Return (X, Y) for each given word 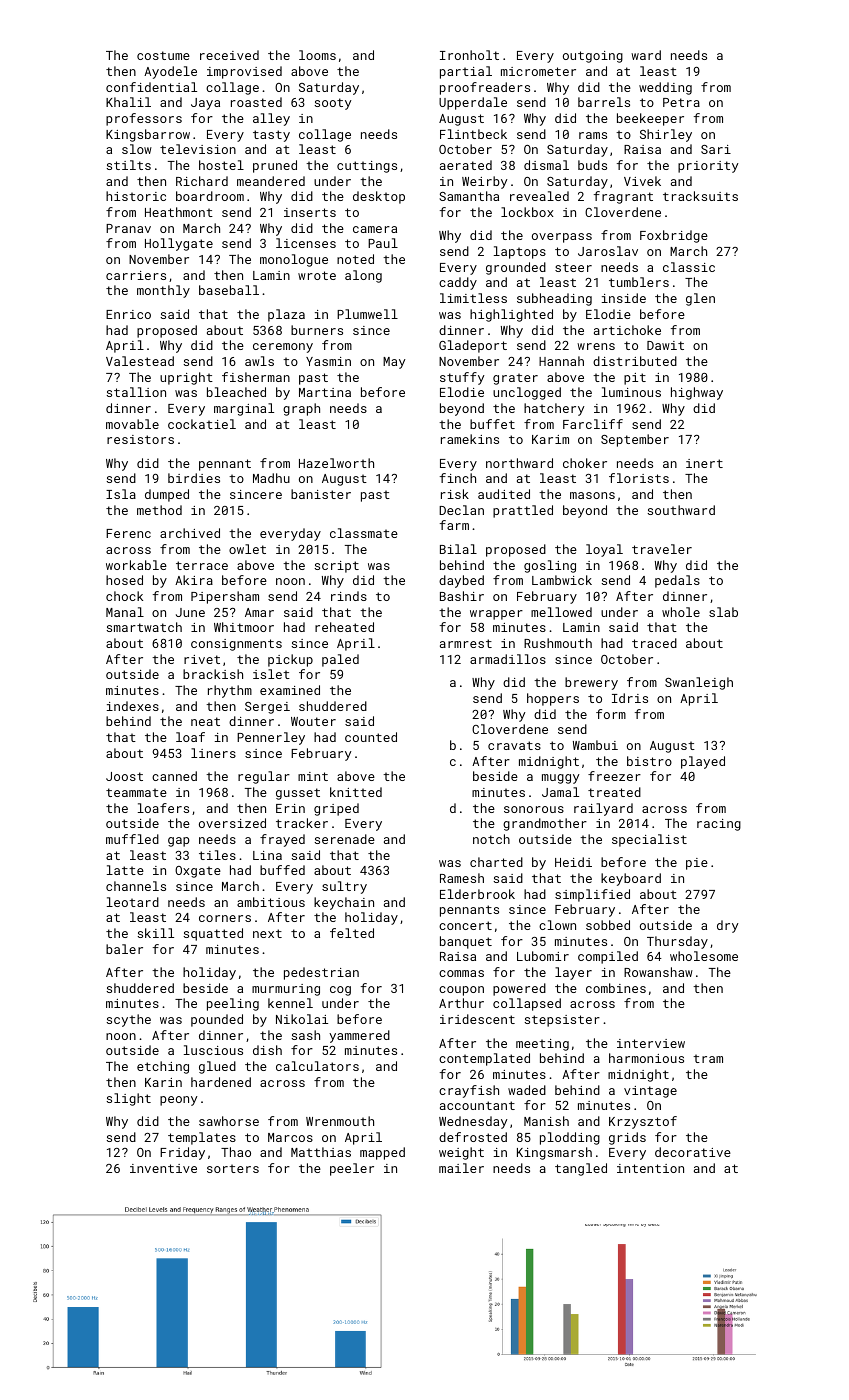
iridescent (477, 1019)
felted (352, 933)
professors (144, 119)
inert (704, 463)
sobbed (608, 925)
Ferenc (128, 533)
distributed (635, 361)
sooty (333, 104)
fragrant (623, 197)
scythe (129, 1020)
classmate (364, 533)
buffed (282, 870)
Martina (325, 392)
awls (259, 361)
